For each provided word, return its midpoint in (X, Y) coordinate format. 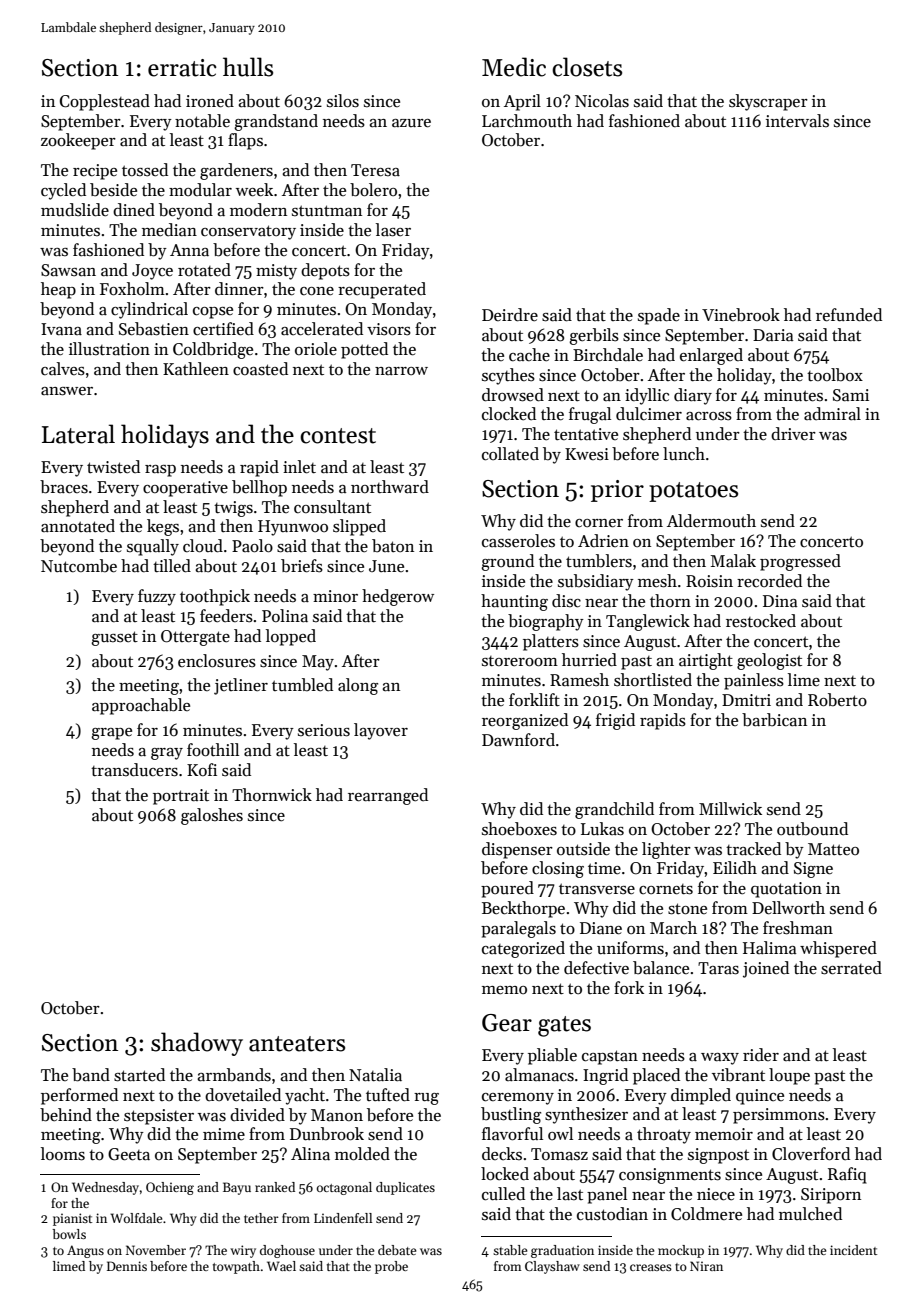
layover (381, 731)
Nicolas (602, 101)
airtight (706, 661)
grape (111, 734)
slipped (359, 527)
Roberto (837, 700)
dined (134, 210)
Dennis (127, 1266)
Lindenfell (343, 1218)
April (522, 102)
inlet (299, 467)
